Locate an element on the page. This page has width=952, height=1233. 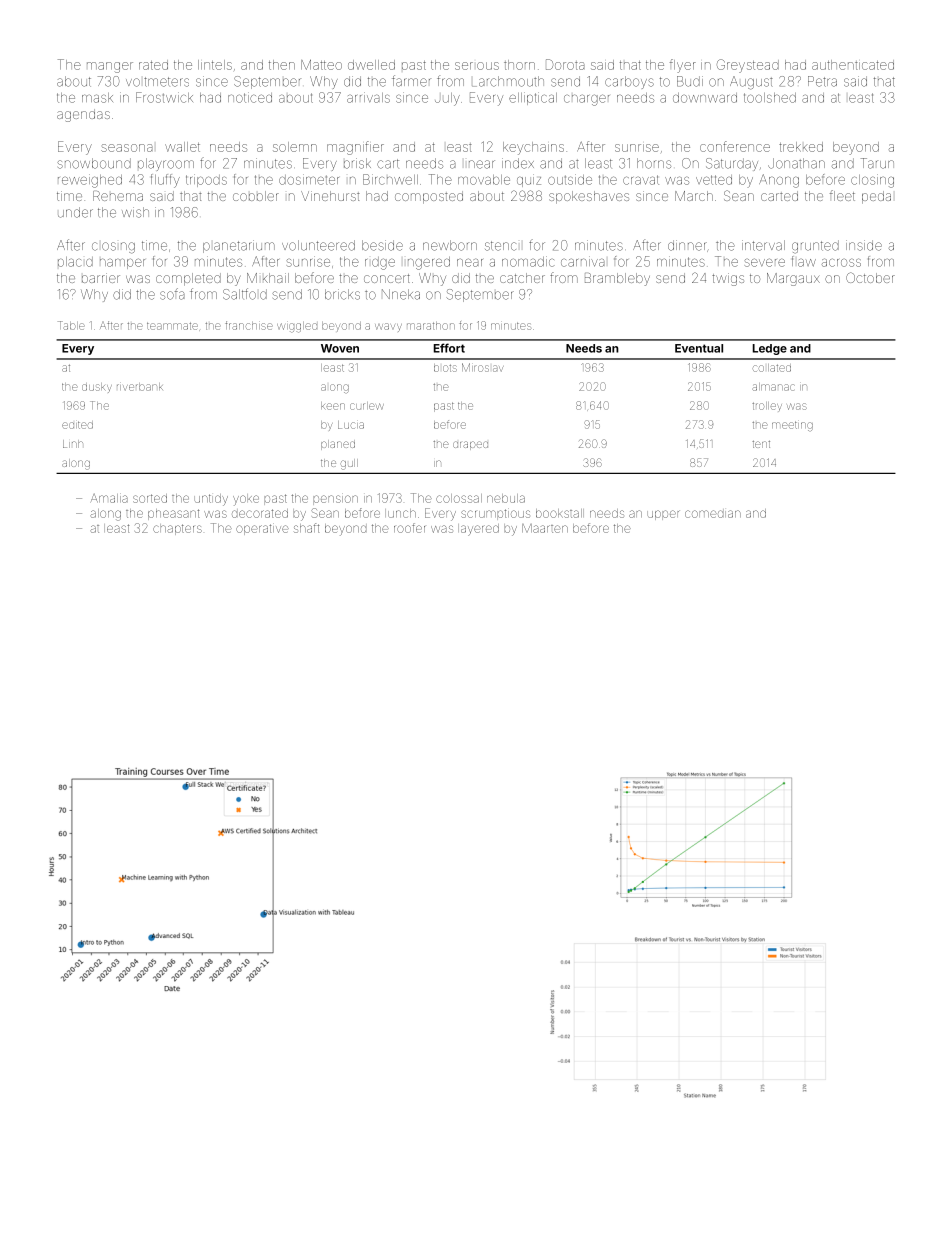
arrivals is located at coordinates (368, 97).
